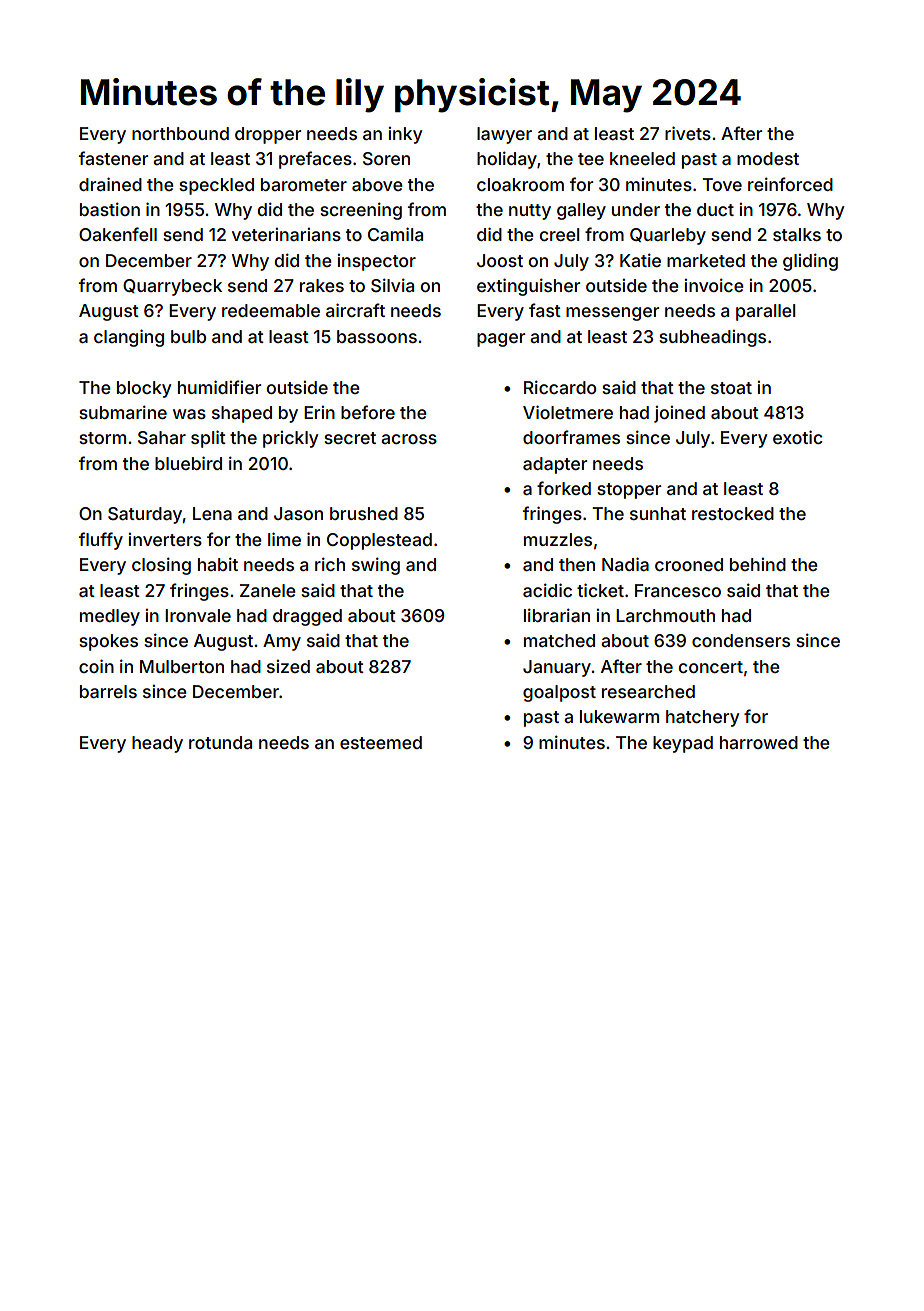  Describe the element at coordinates (157, 744) in the page. I see `heady` at that location.
